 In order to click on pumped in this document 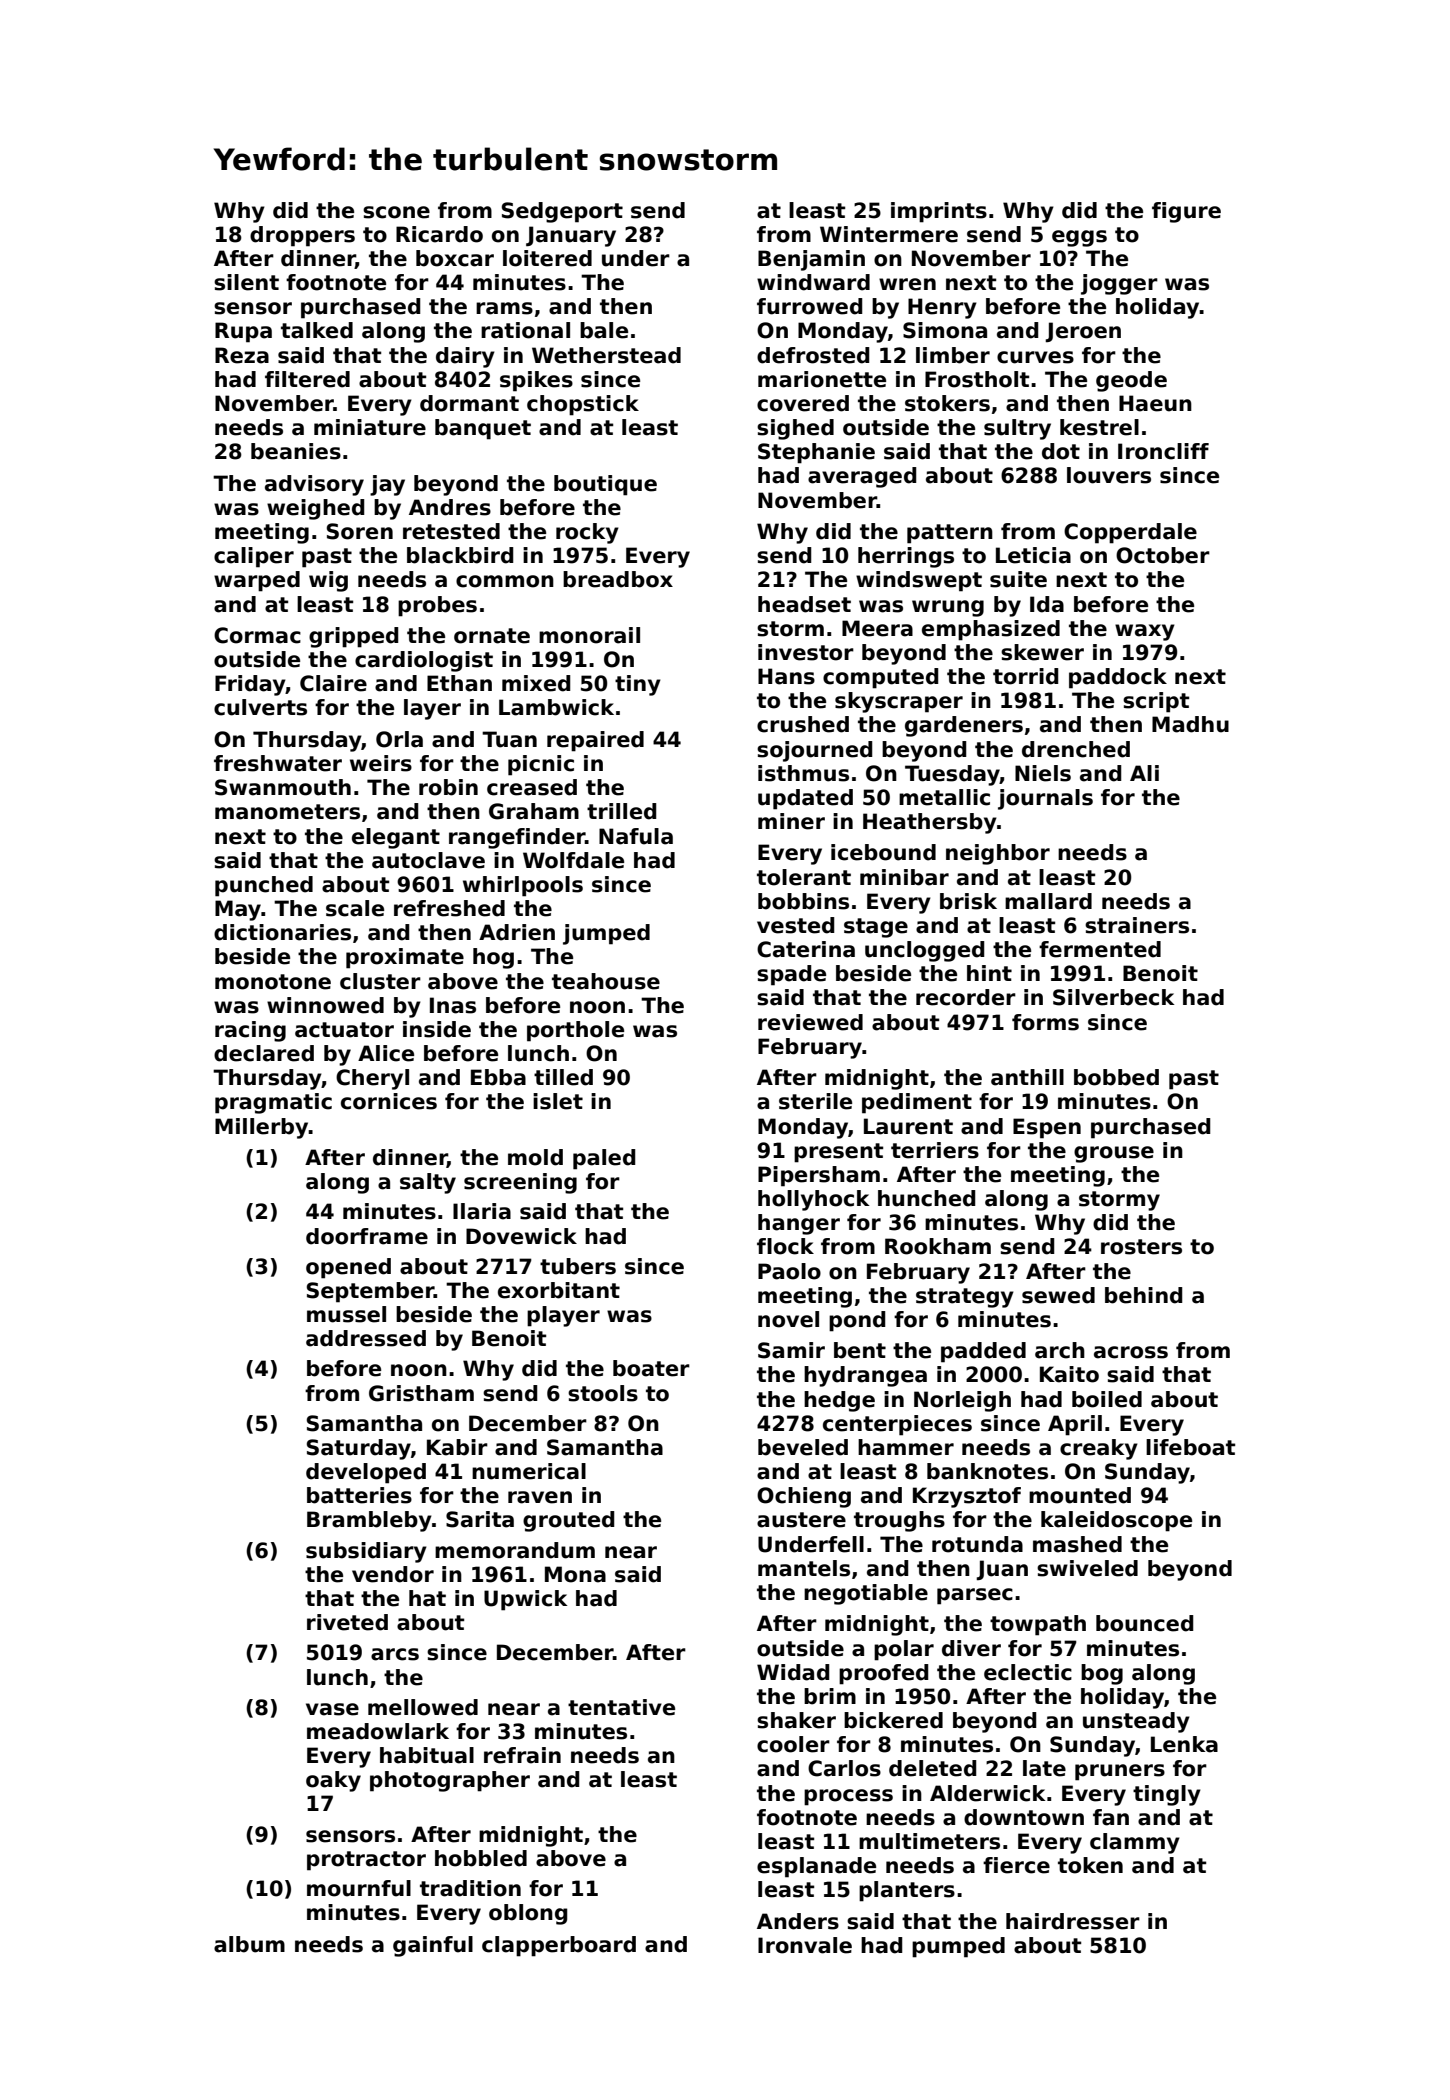, I will do `click(958, 1947)`.
